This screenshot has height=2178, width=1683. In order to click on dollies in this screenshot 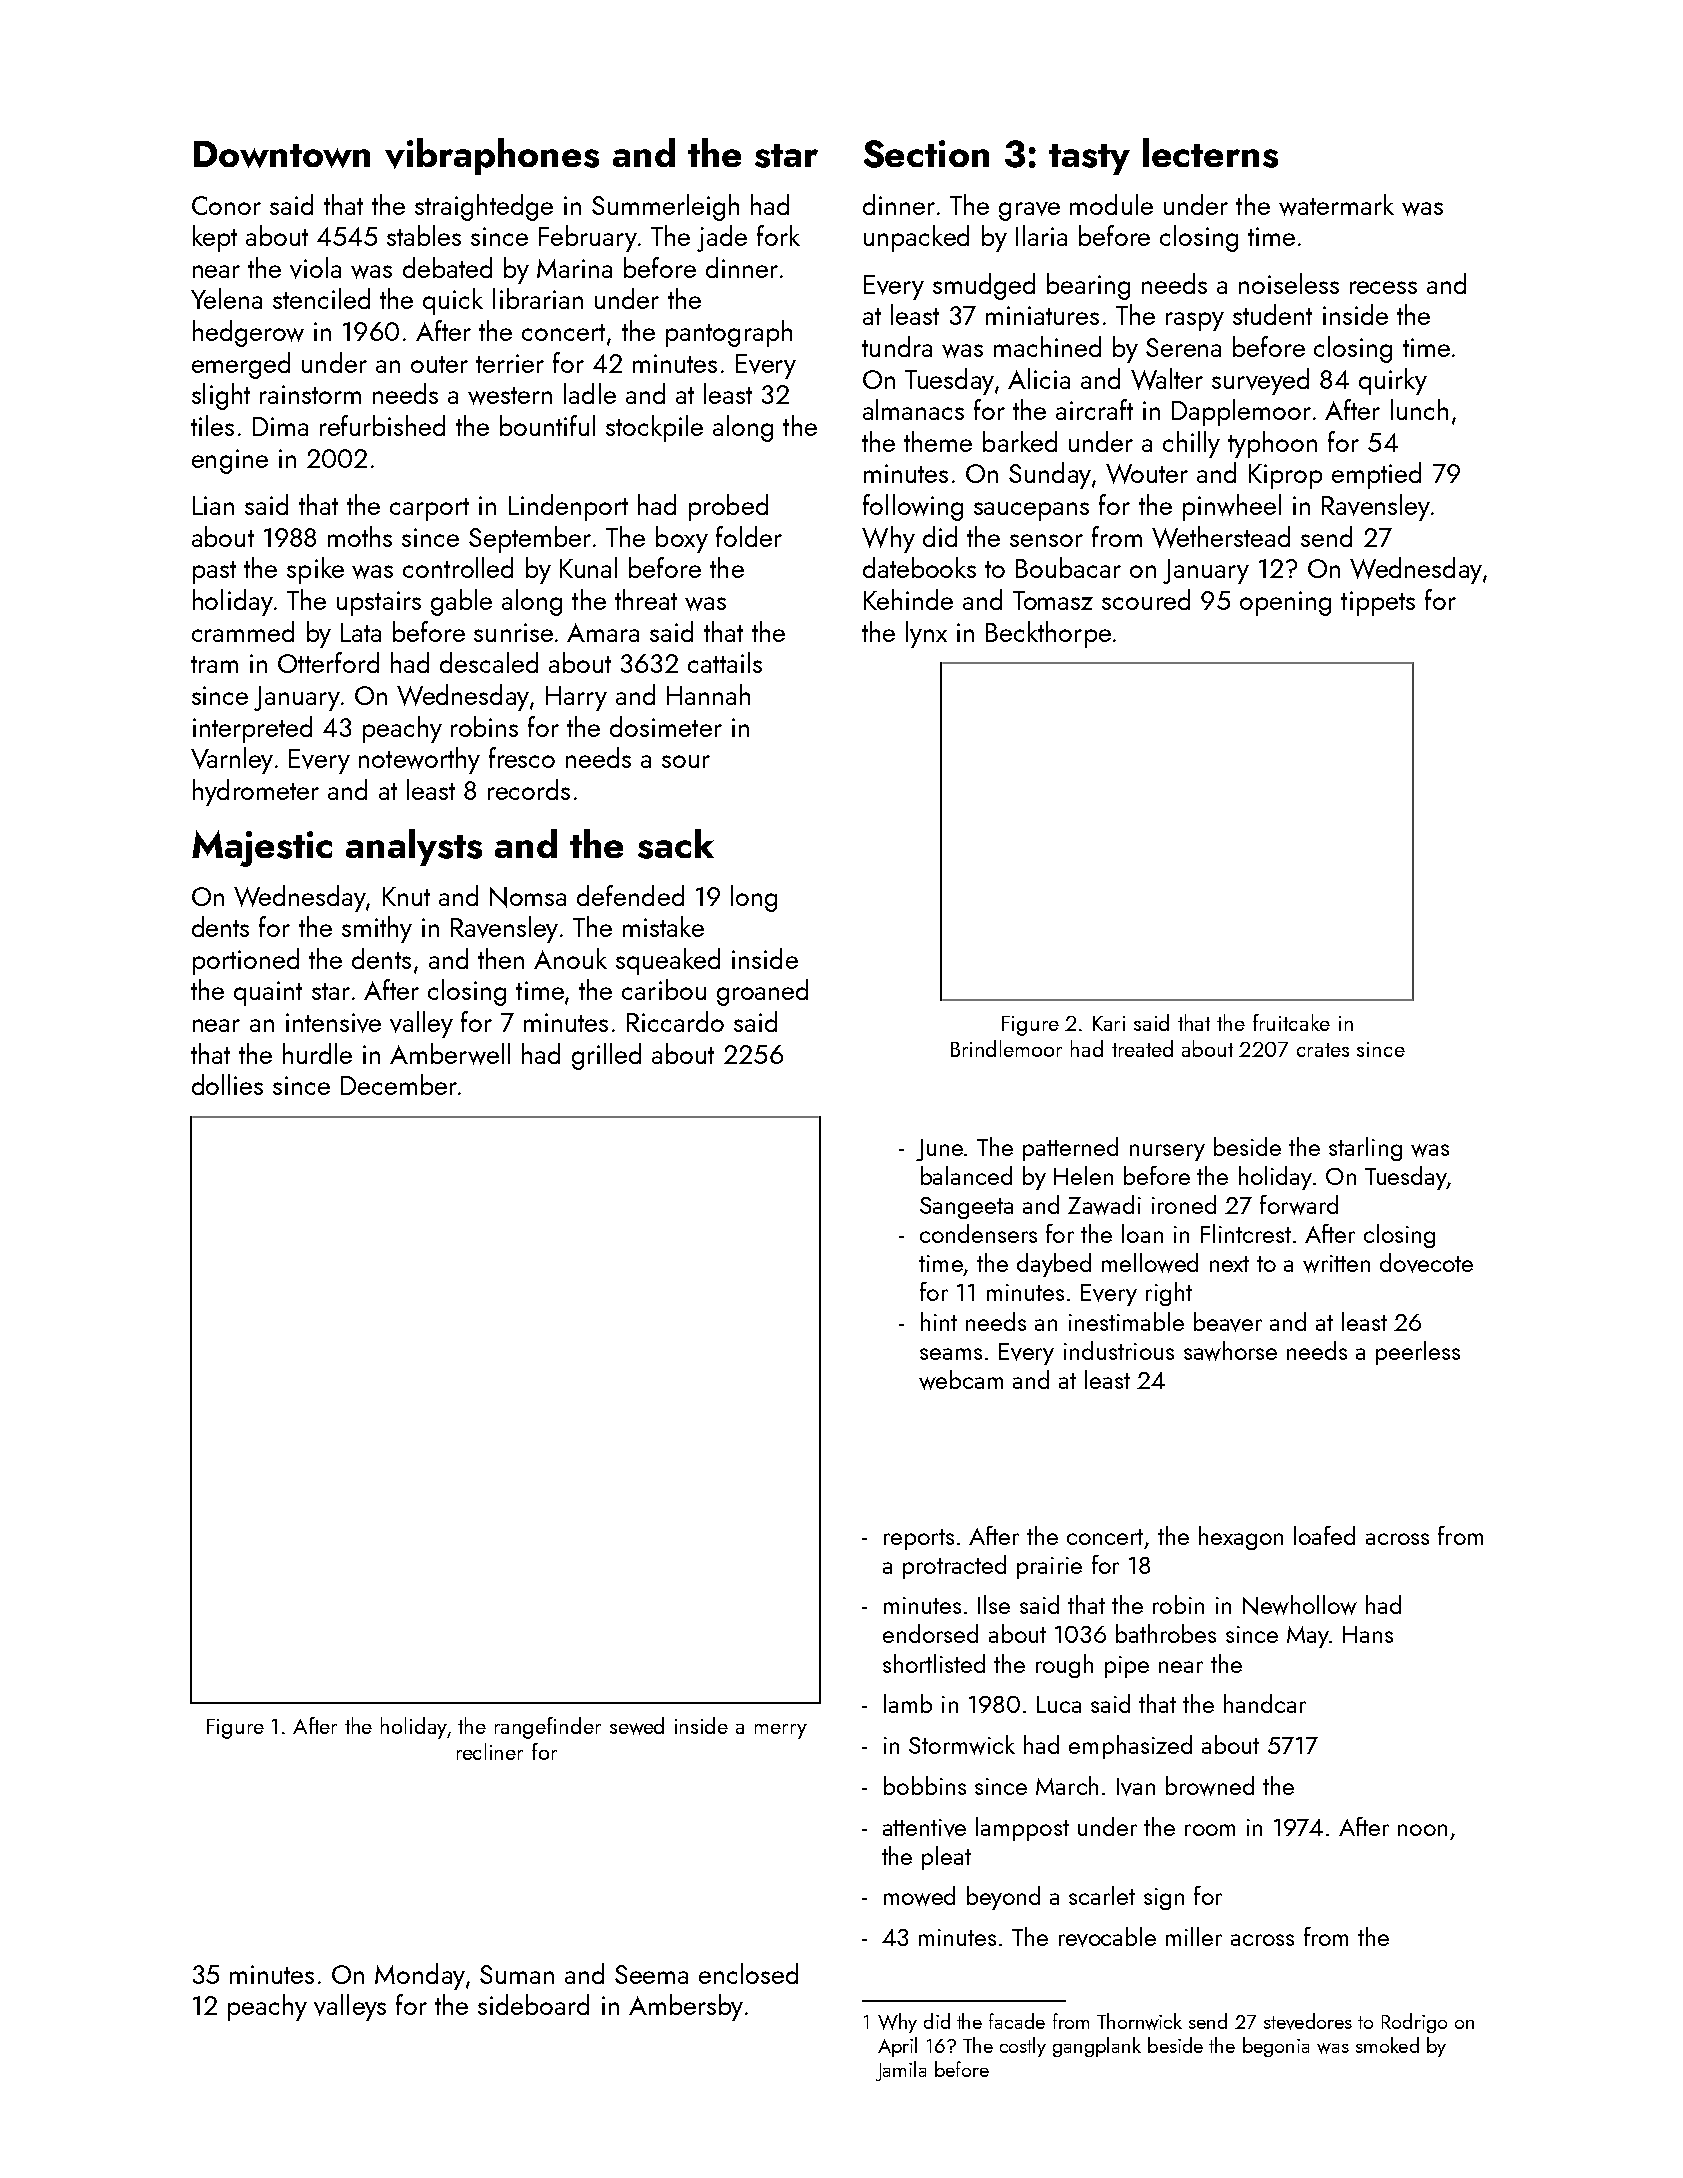, I will do `click(227, 1084)`.
